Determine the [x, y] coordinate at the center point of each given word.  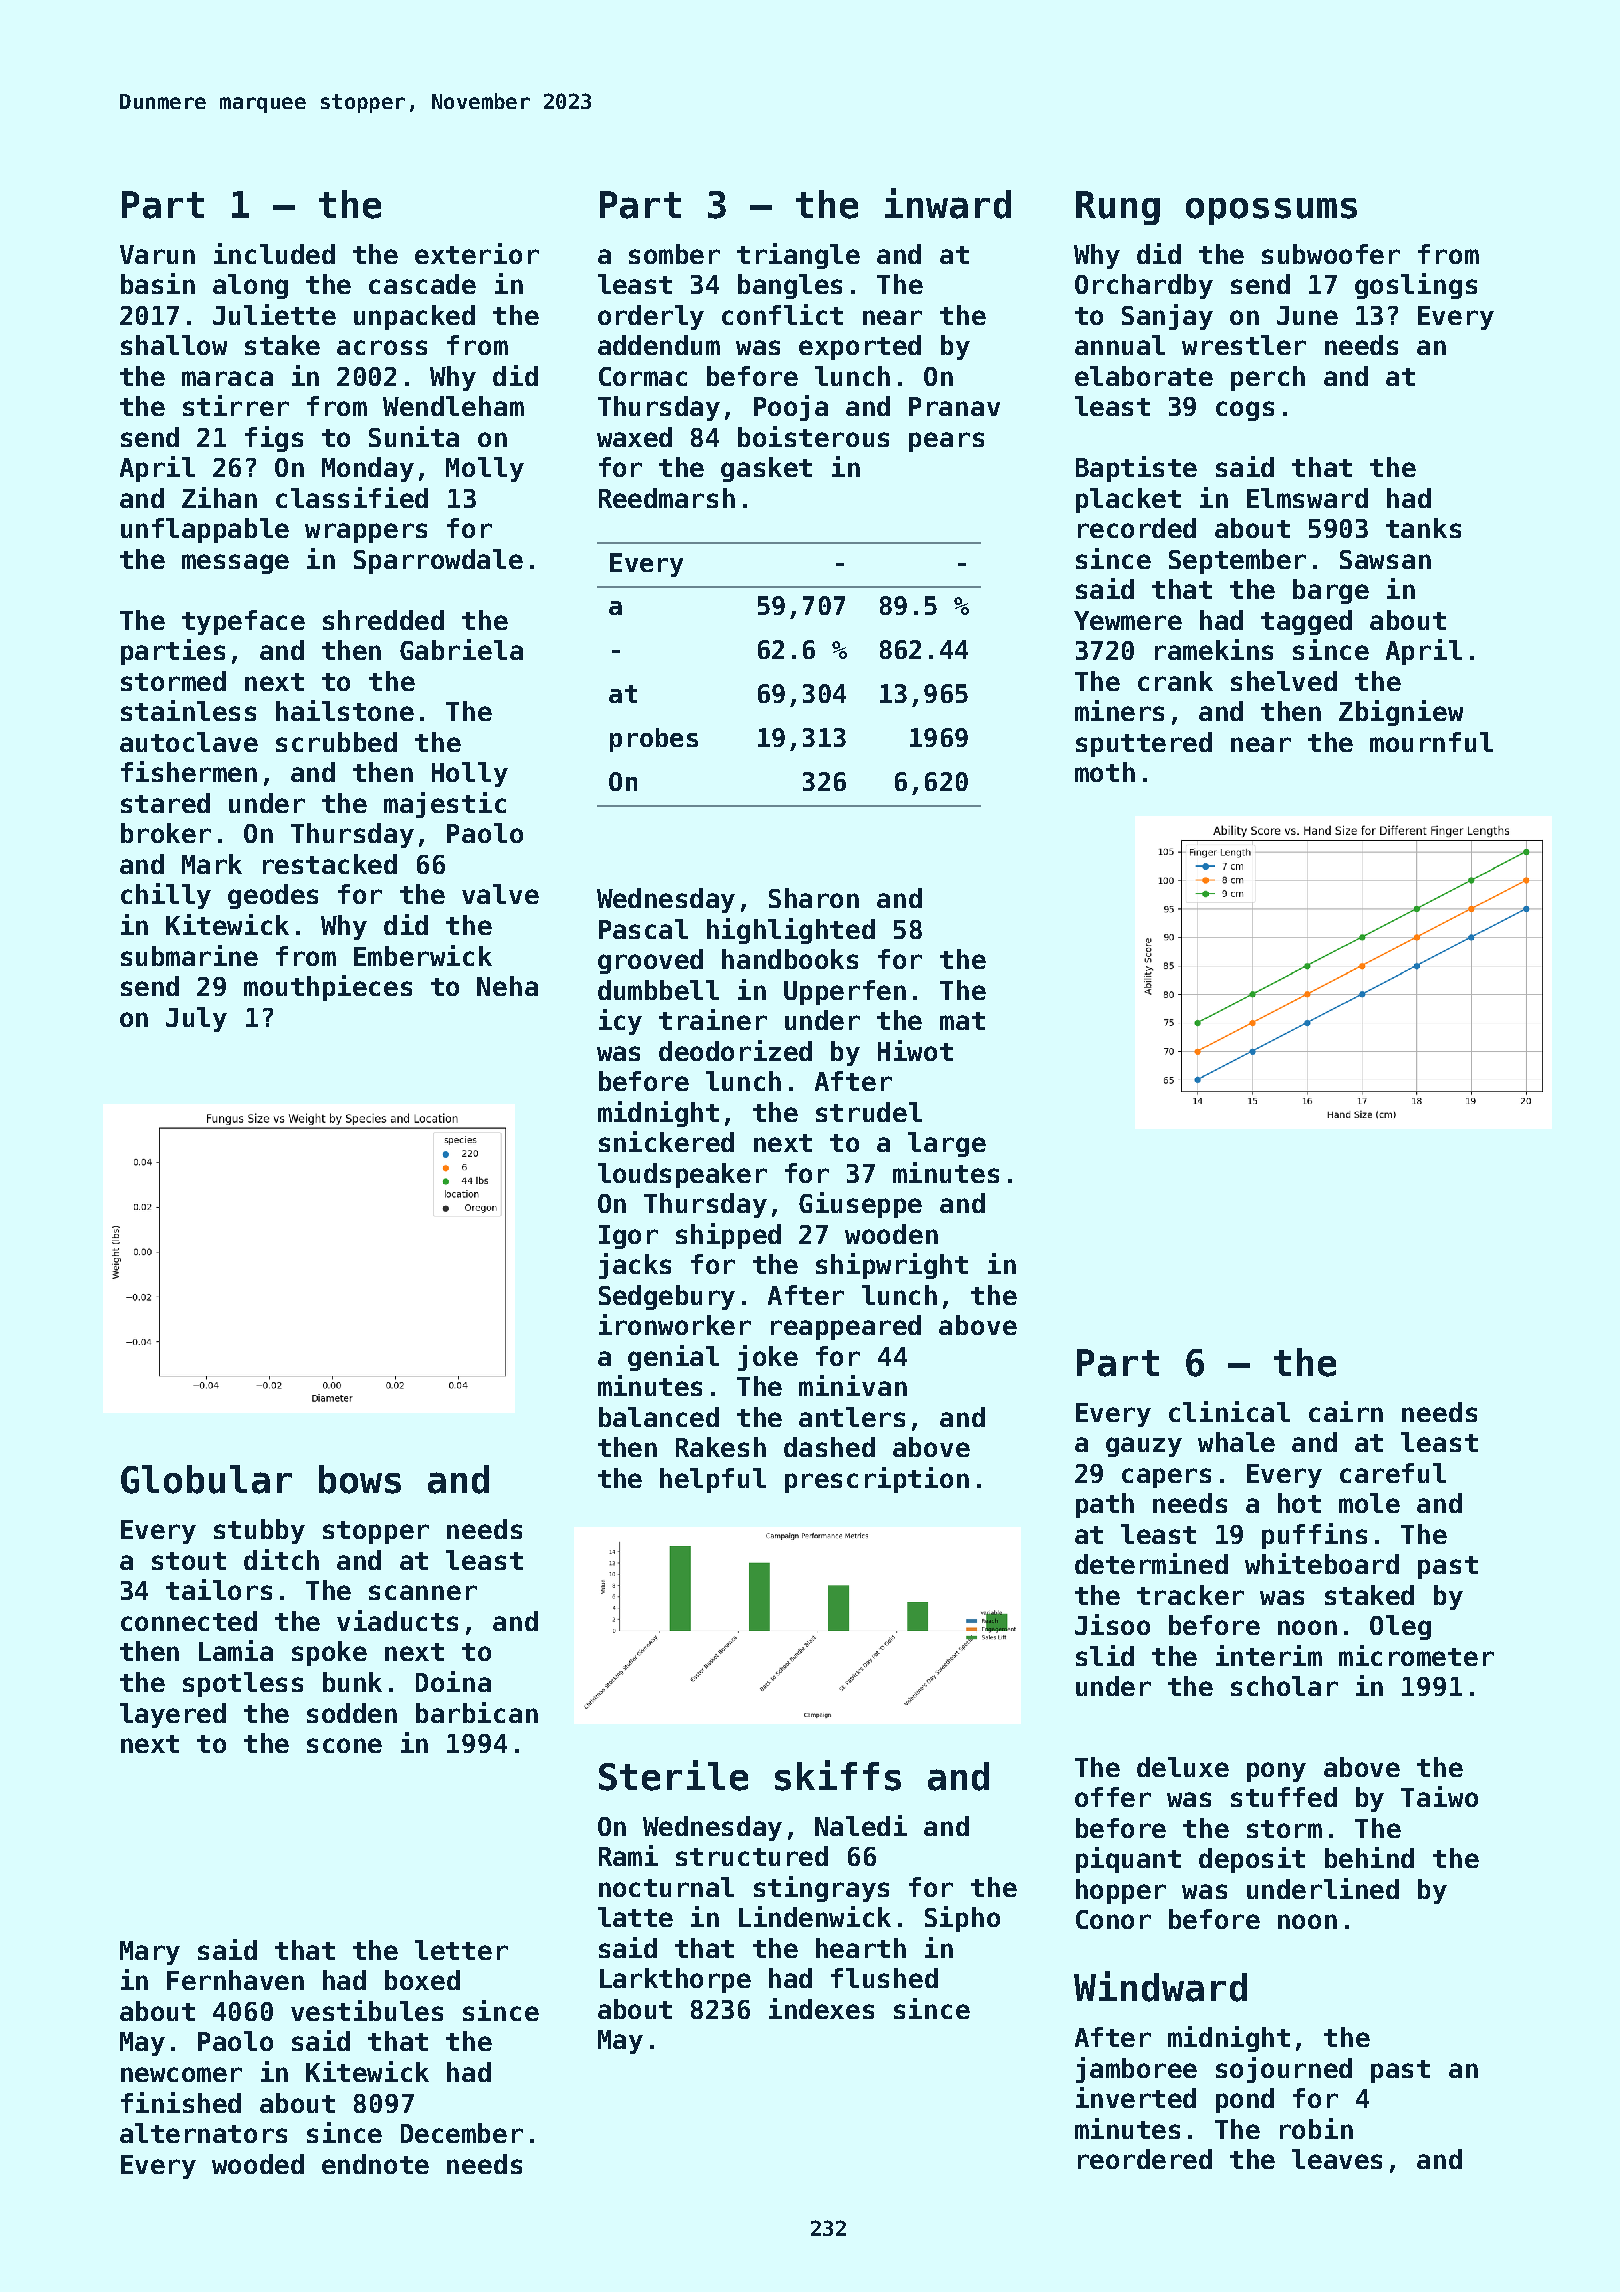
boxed [422, 1980]
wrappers [366, 533]
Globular [206, 1479]
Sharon [814, 898]
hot [1299, 1503]
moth [1105, 772]
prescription [877, 1480]
